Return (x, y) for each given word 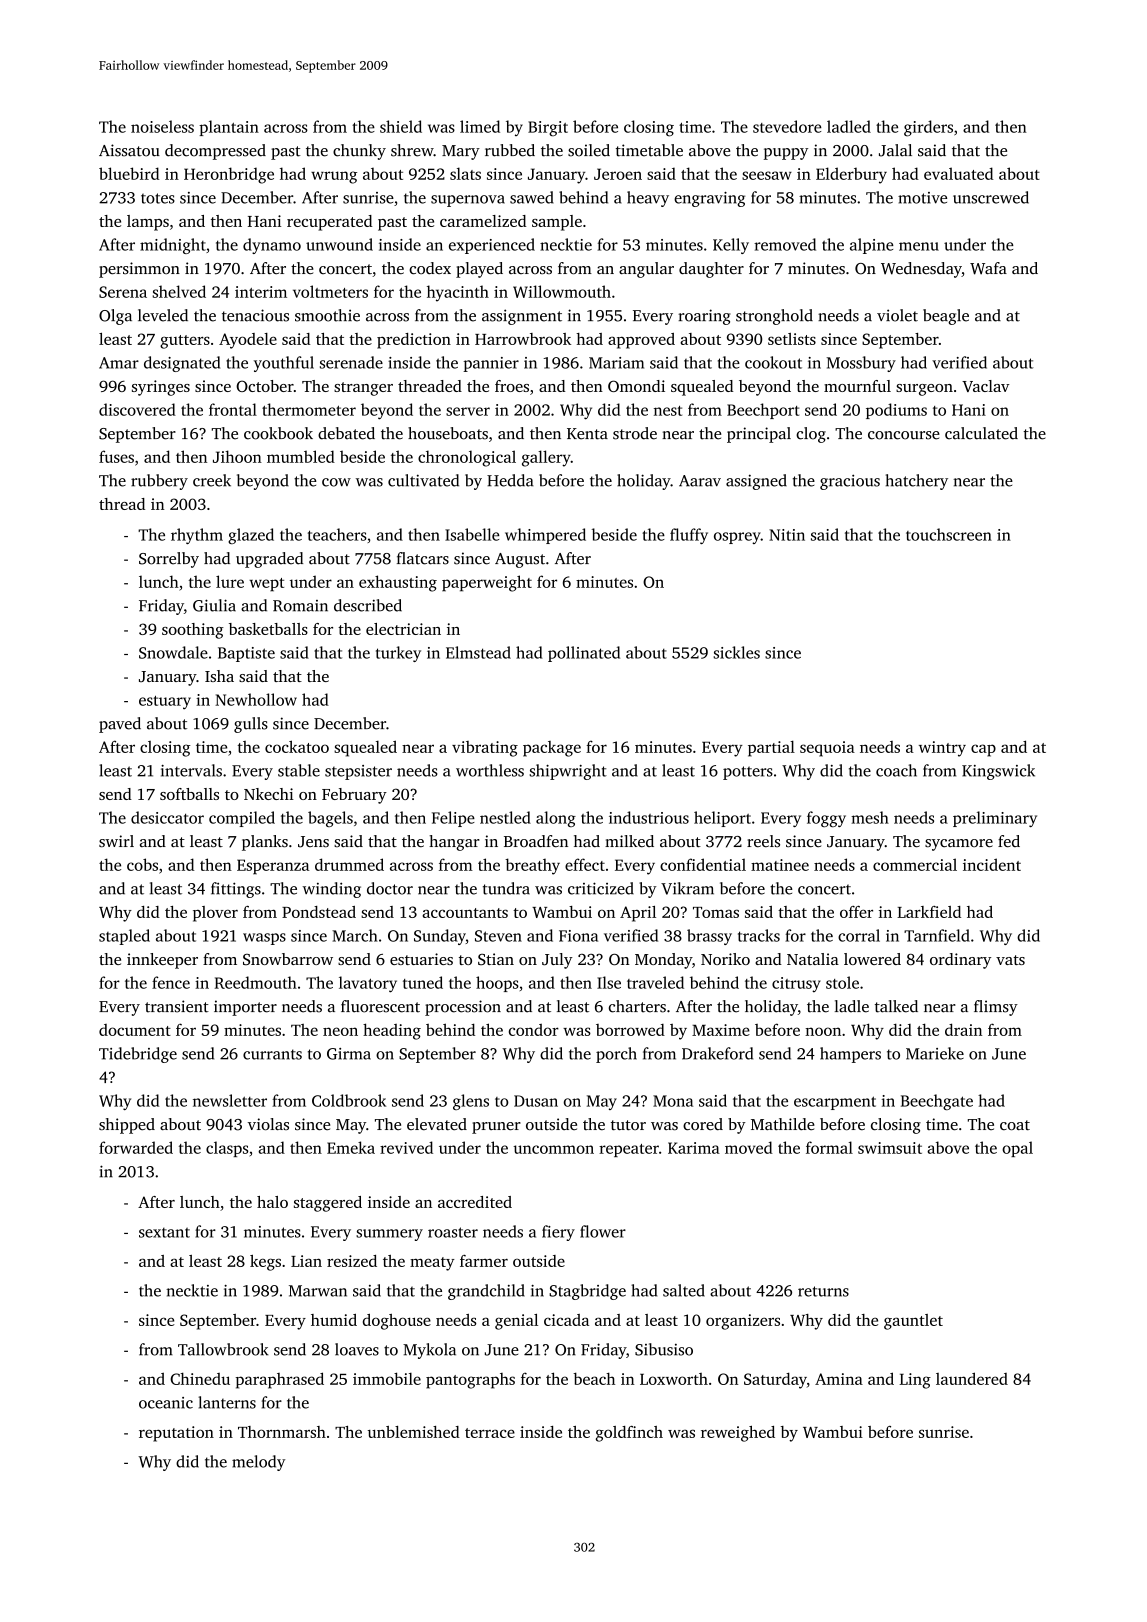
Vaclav (985, 386)
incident (992, 864)
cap (983, 750)
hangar (454, 843)
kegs (265, 1263)
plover (215, 914)
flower (603, 1231)
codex (430, 268)
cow (336, 482)
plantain (229, 128)
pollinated (584, 654)
